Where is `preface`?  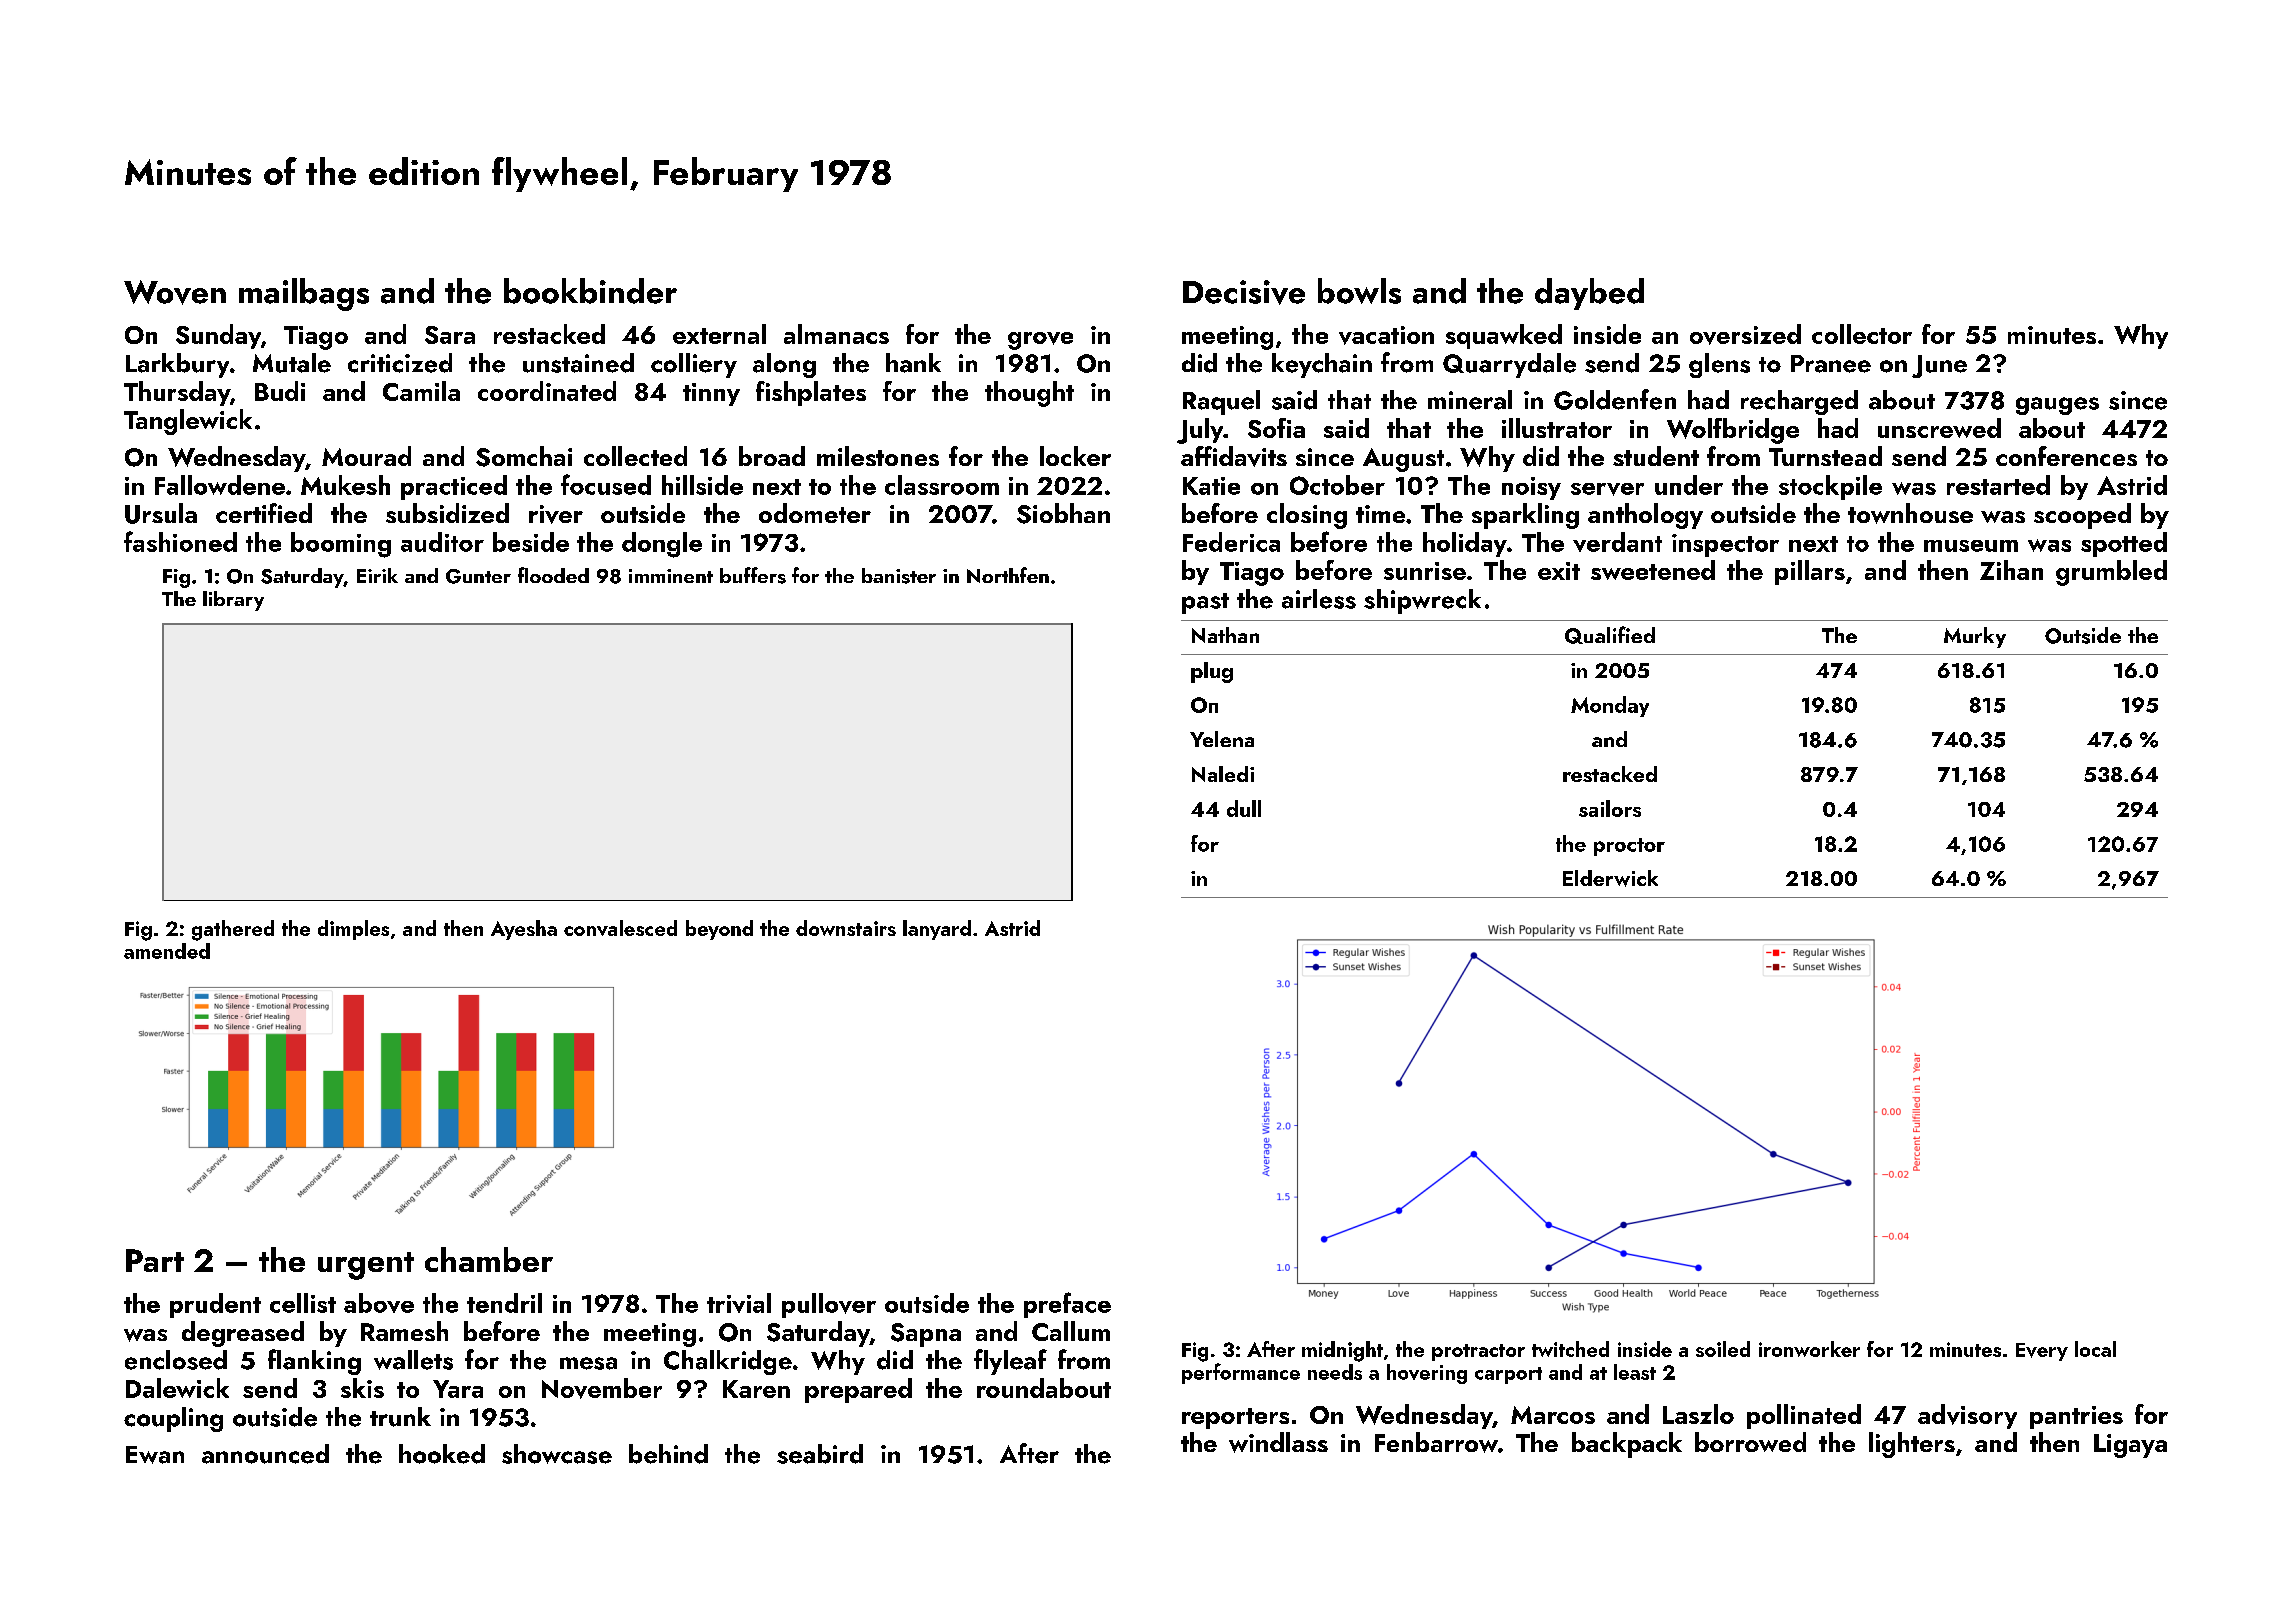 preface is located at coordinates (1067, 1305).
